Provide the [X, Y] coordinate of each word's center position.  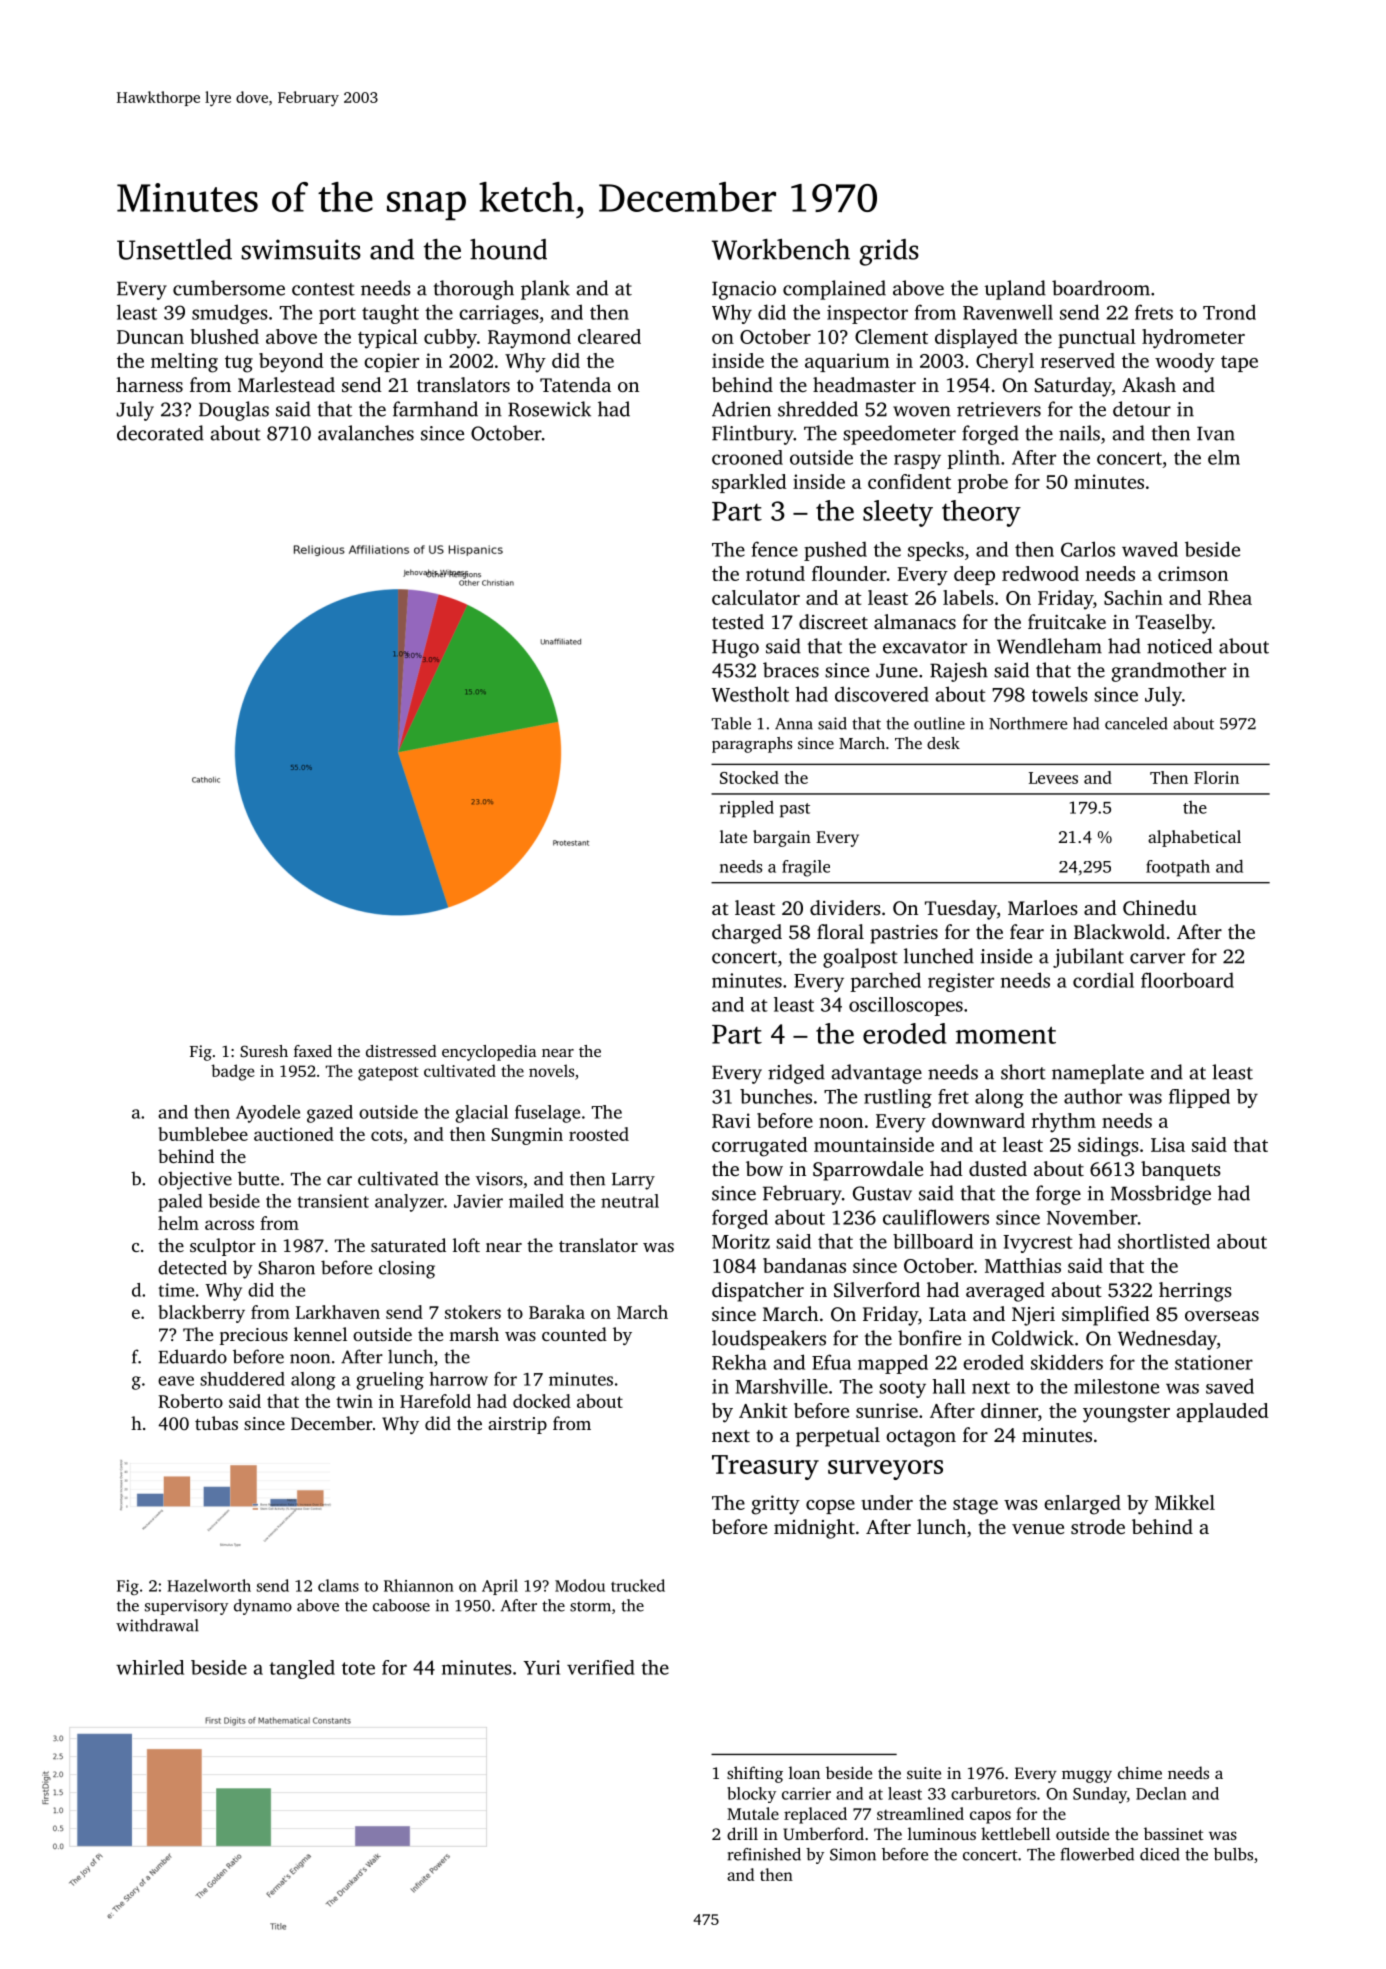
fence [775, 549]
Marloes [1043, 907]
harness [149, 384]
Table [731, 723]
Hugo [735, 648]
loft [466, 1245]
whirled [150, 1667]
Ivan [1216, 433]
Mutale [753, 1813]
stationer [1214, 1362]
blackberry [201, 1314]
